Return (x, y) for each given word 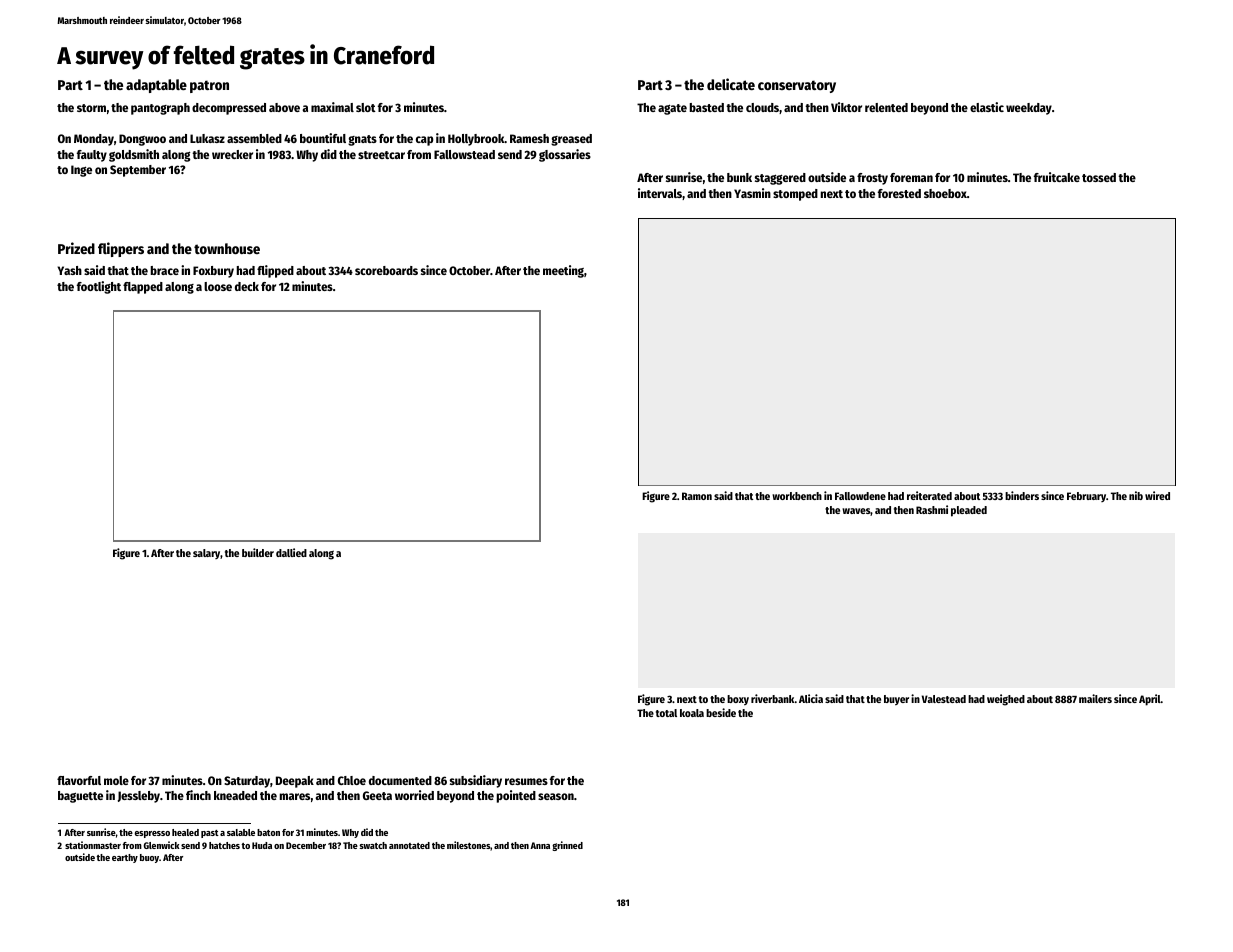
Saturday (247, 782)
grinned (567, 846)
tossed (1099, 177)
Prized (76, 248)
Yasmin (752, 193)
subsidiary (476, 781)
